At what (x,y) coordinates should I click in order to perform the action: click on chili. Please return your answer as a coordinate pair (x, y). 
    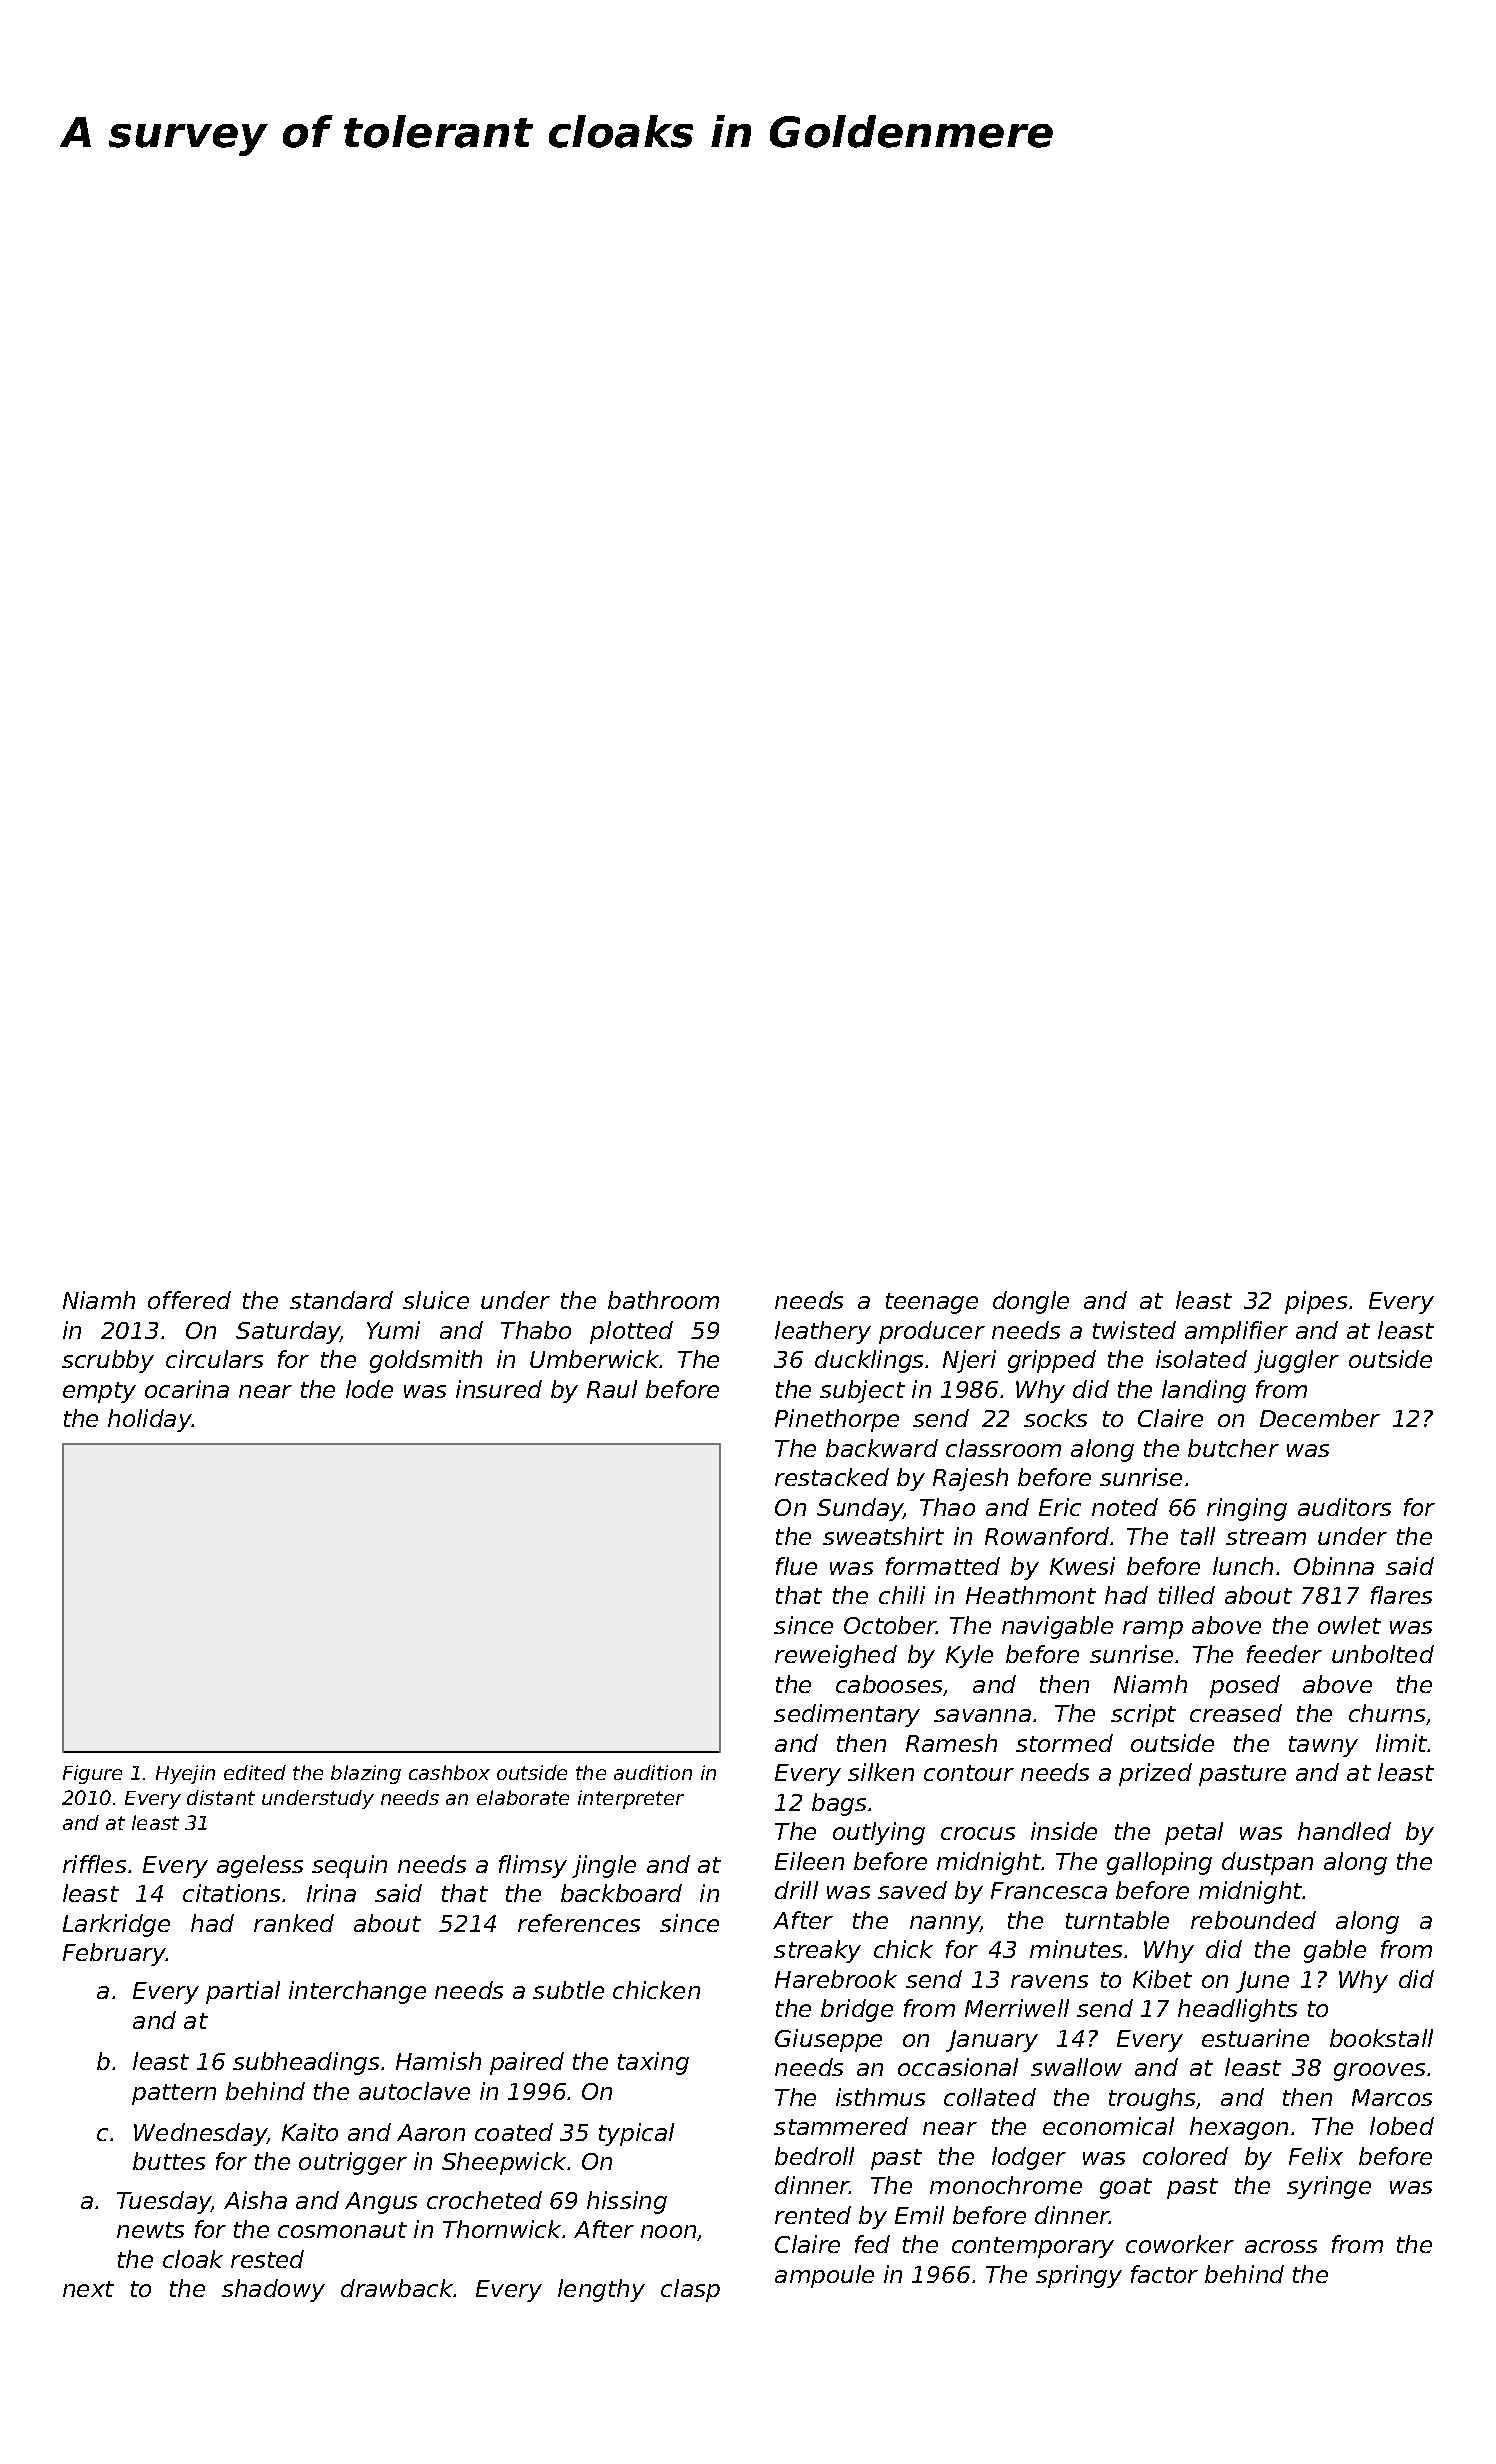
    Looking at the image, I should click on (902, 1595).
